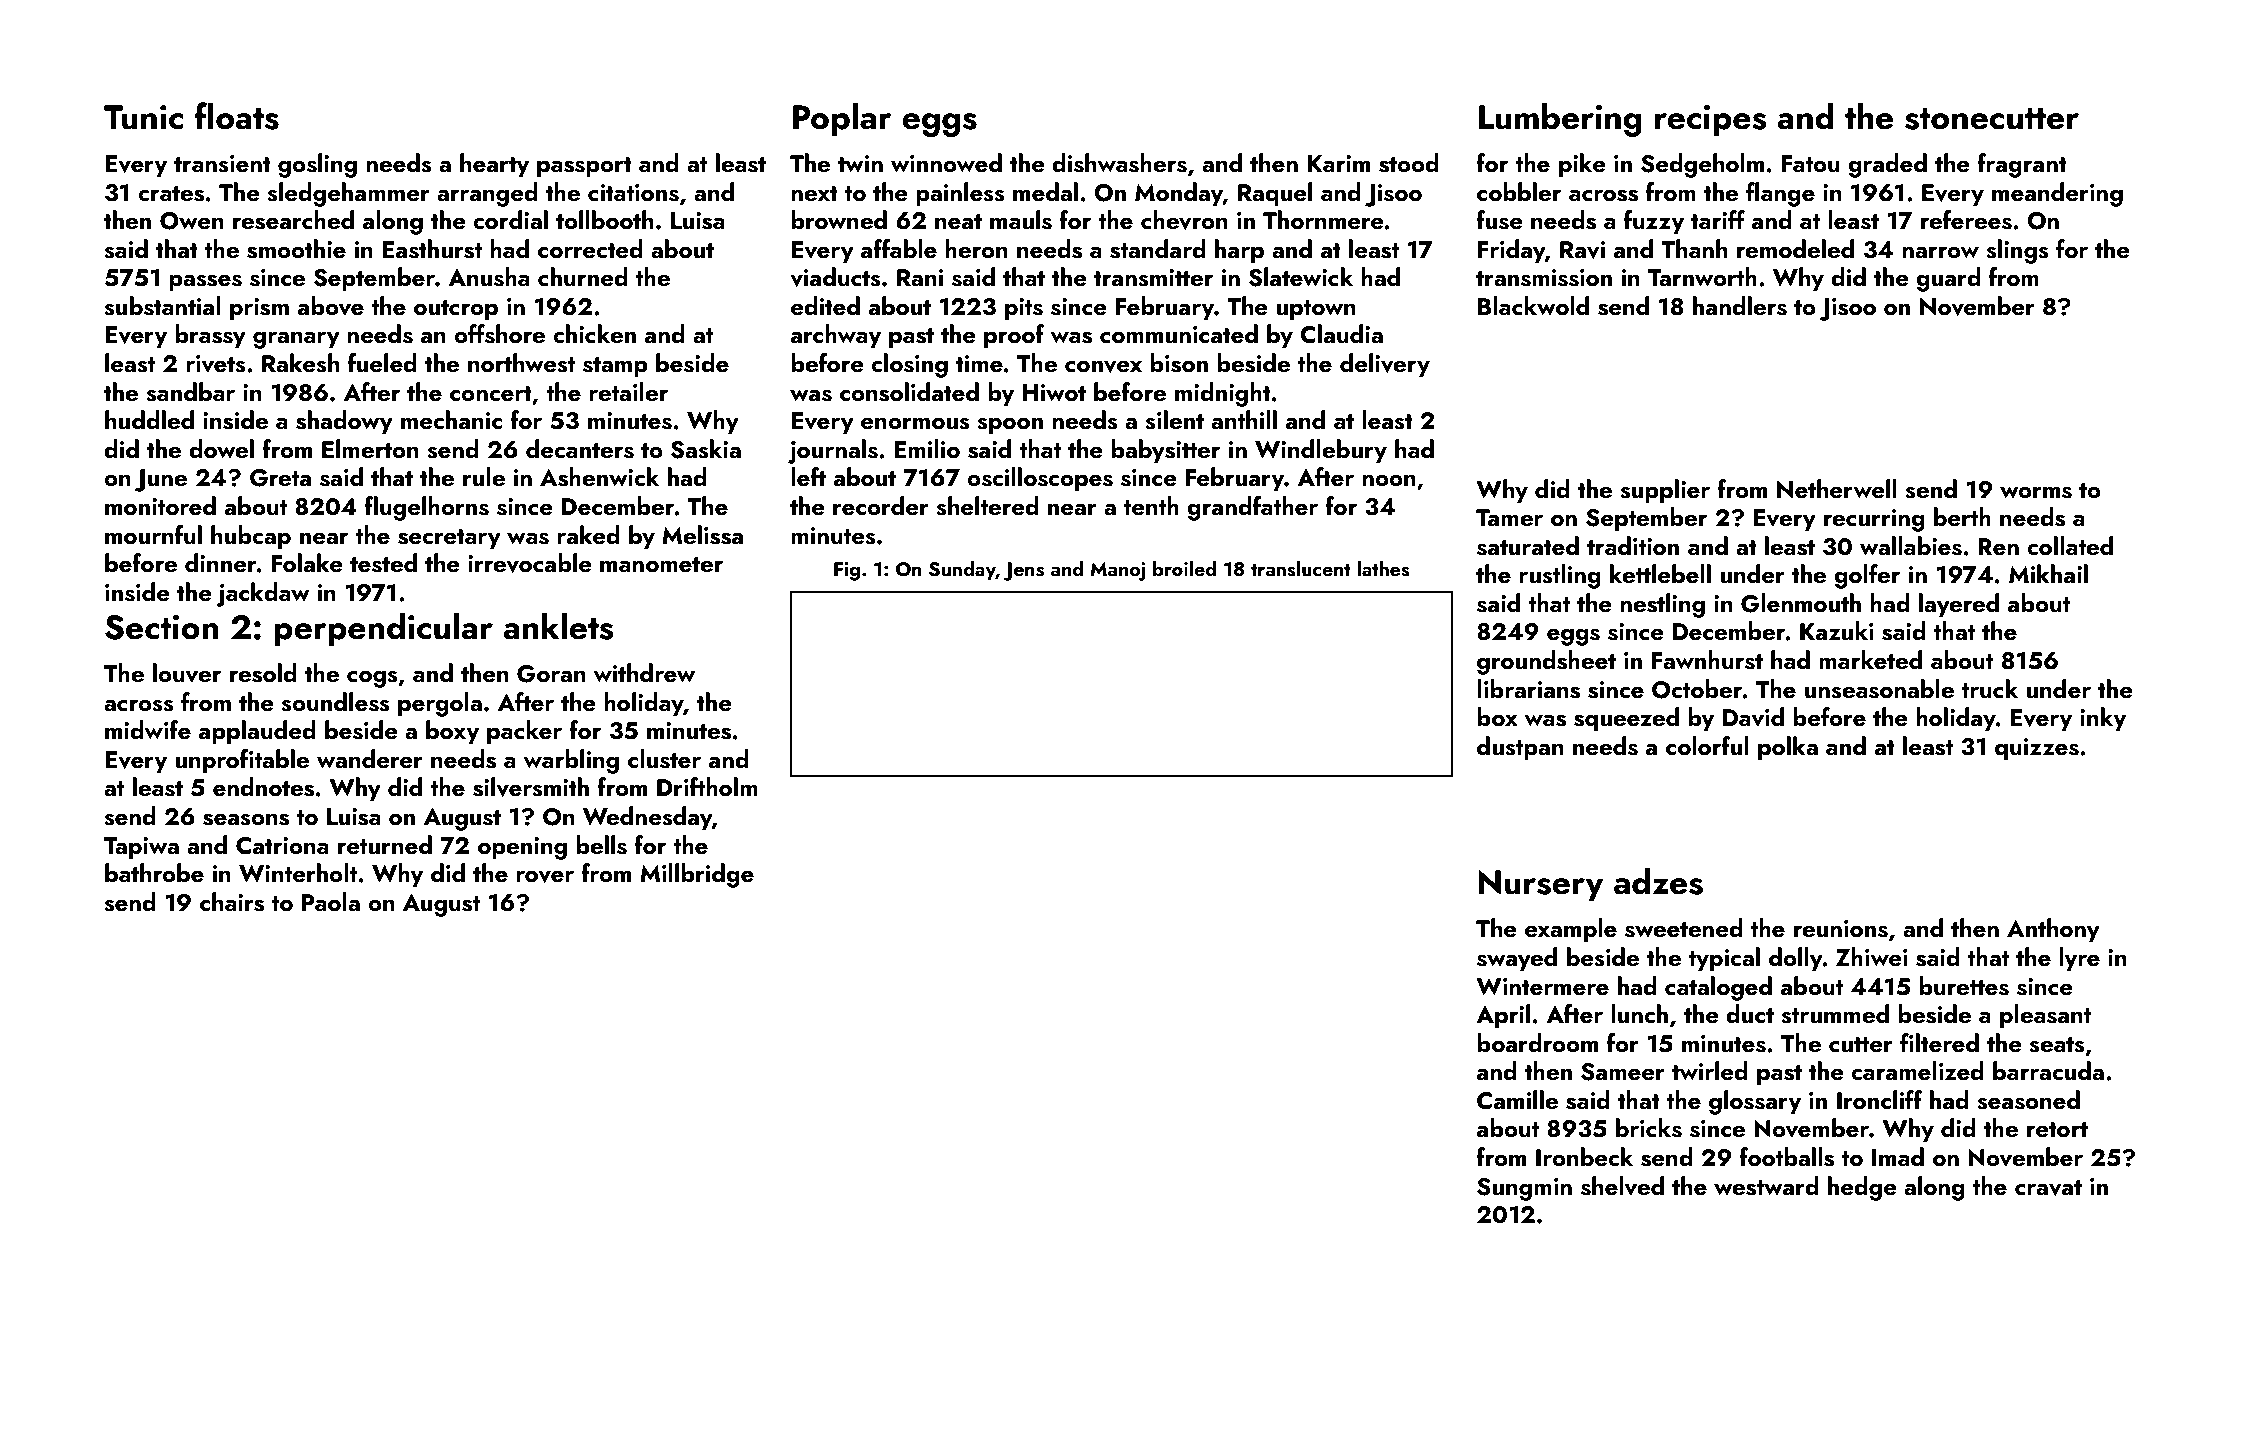 Image resolution: width=2243 pixels, height=1451 pixels. Describe the element at coordinates (2079, 959) in the screenshot. I see `lyre` at that location.
